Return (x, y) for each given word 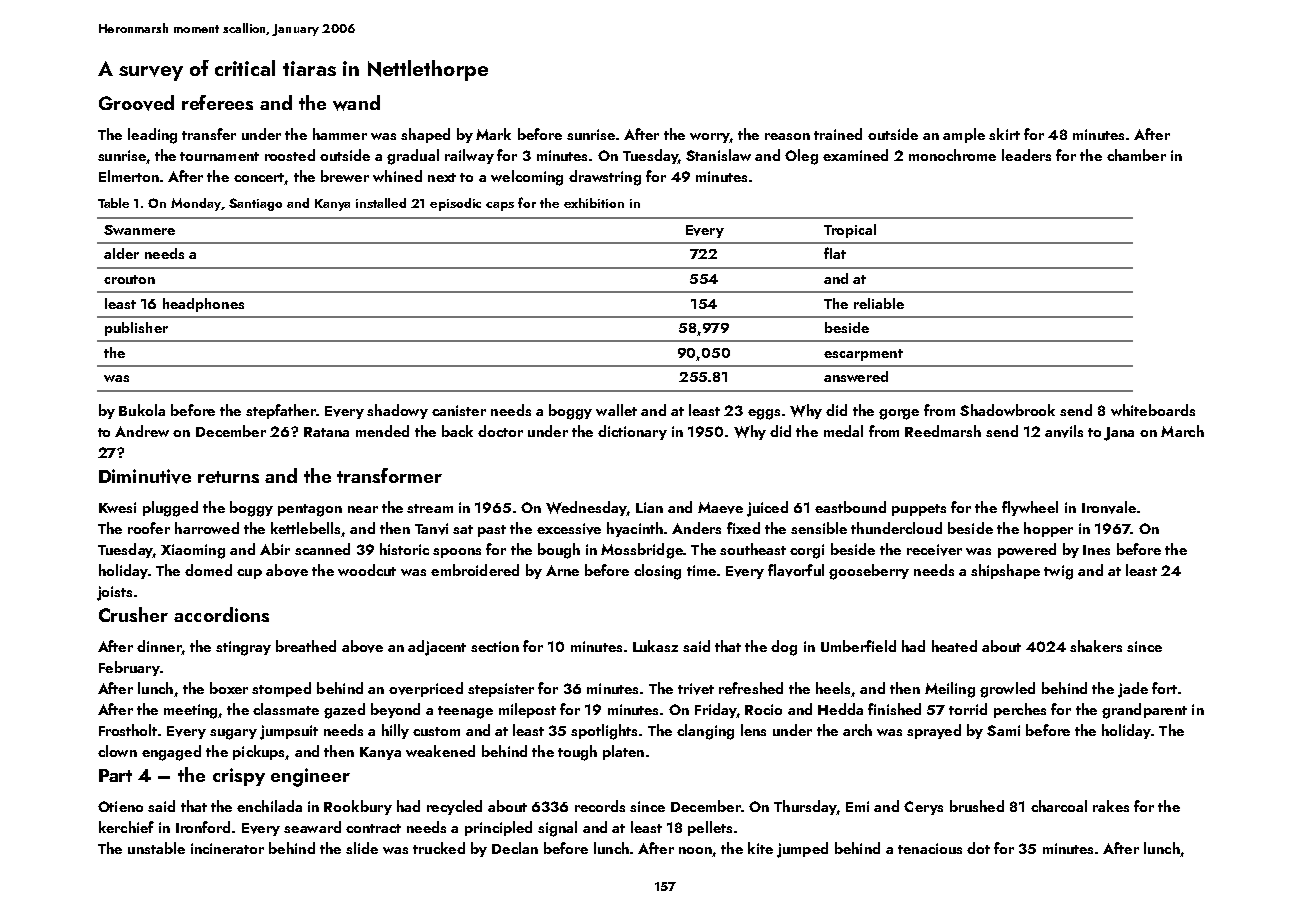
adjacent (437, 648)
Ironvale (1109, 507)
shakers (1096, 646)
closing (657, 572)
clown (117, 751)
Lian (649, 507)
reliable (879, 303)
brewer (345, 176)
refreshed (751, 688)
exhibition (594, 203)
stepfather (281, 411)
